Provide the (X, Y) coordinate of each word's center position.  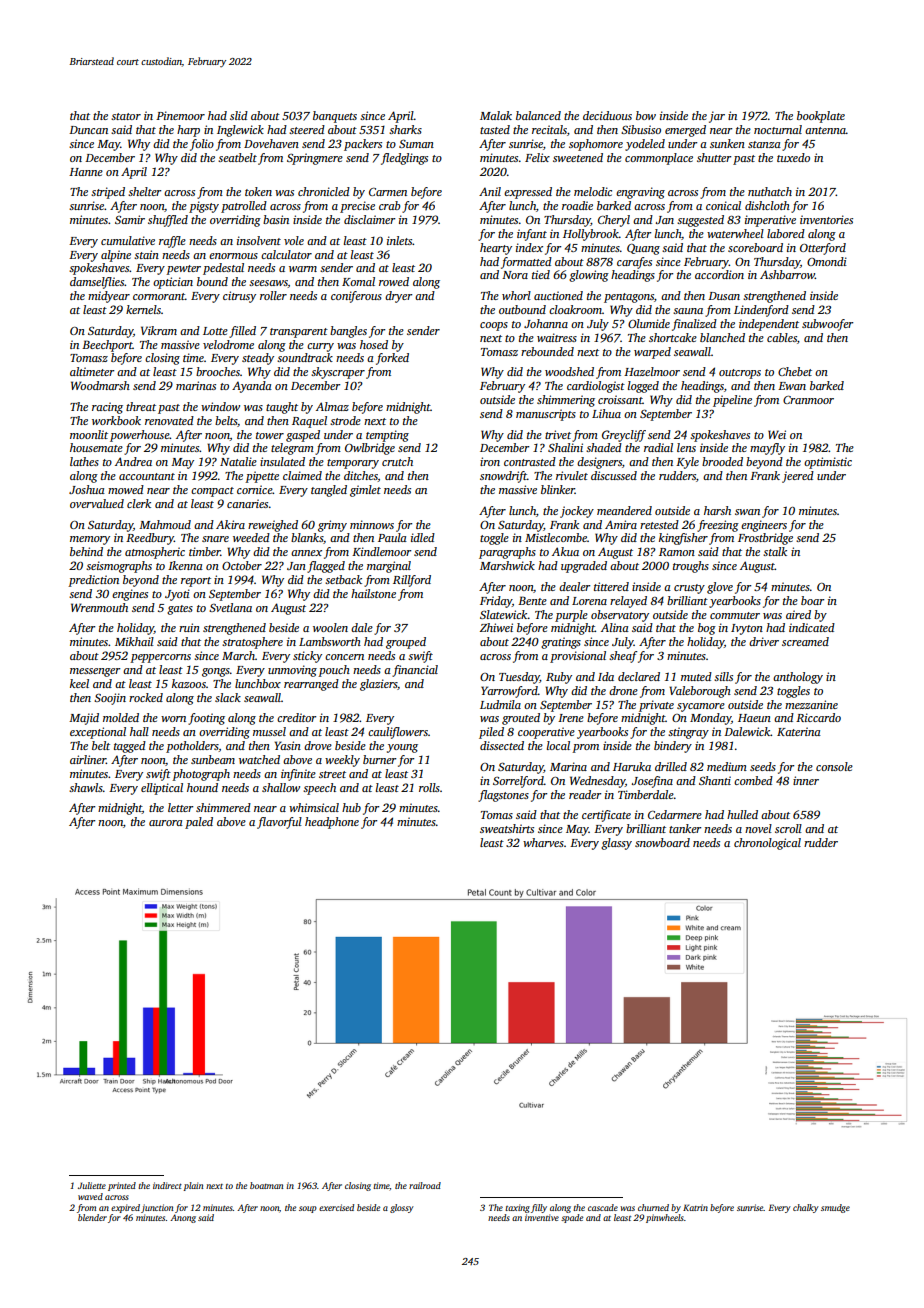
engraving (640, 193)
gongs (216, 672)
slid (239, 115)
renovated (169, 420)
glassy (616, 844)
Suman (416, 143)
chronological (767, 844)
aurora (166, 823)
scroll (788, 828)
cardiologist (596, 387)
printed (122, 1186)
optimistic (828, 463)
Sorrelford (518, 782)
